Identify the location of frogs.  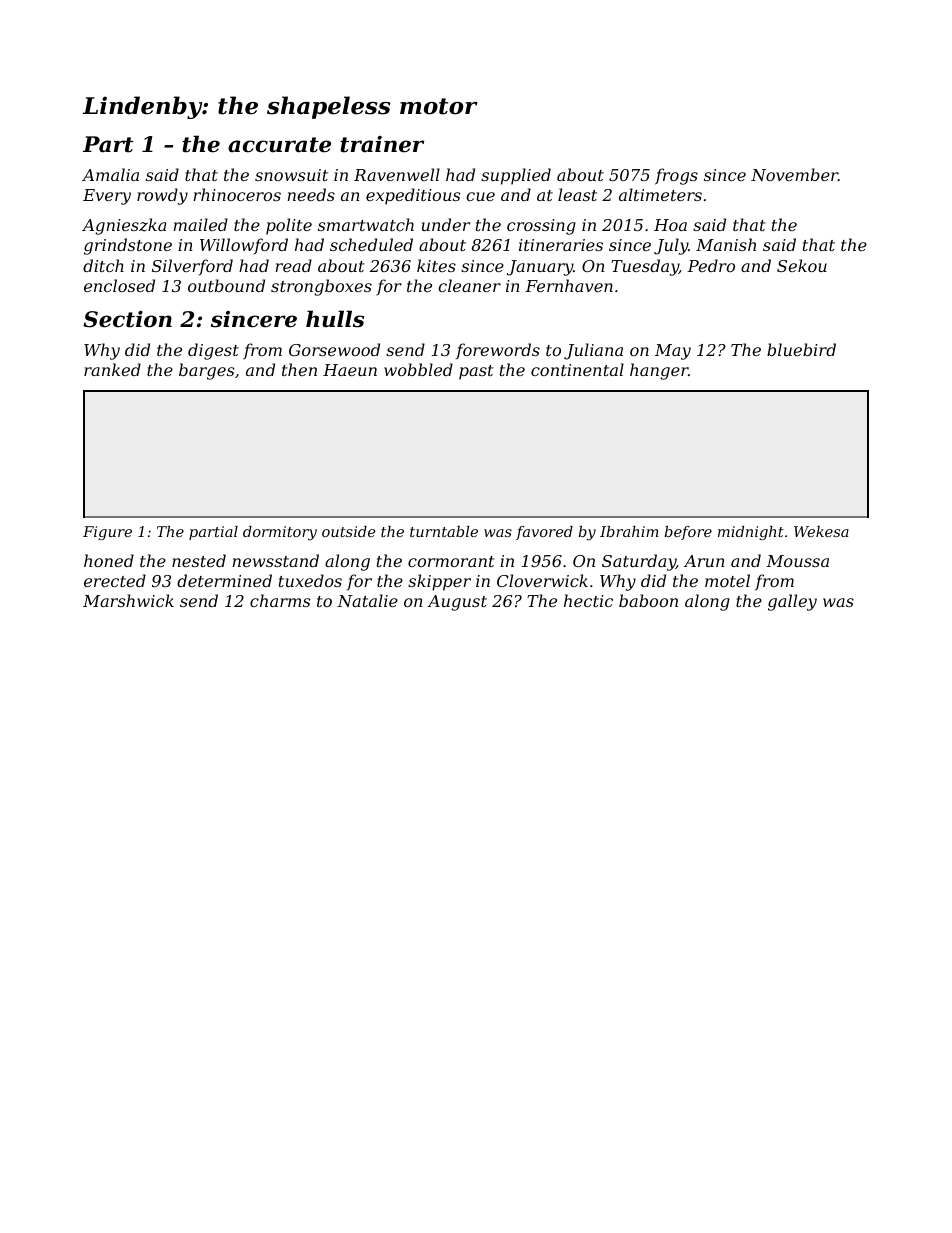
(676, 176).
